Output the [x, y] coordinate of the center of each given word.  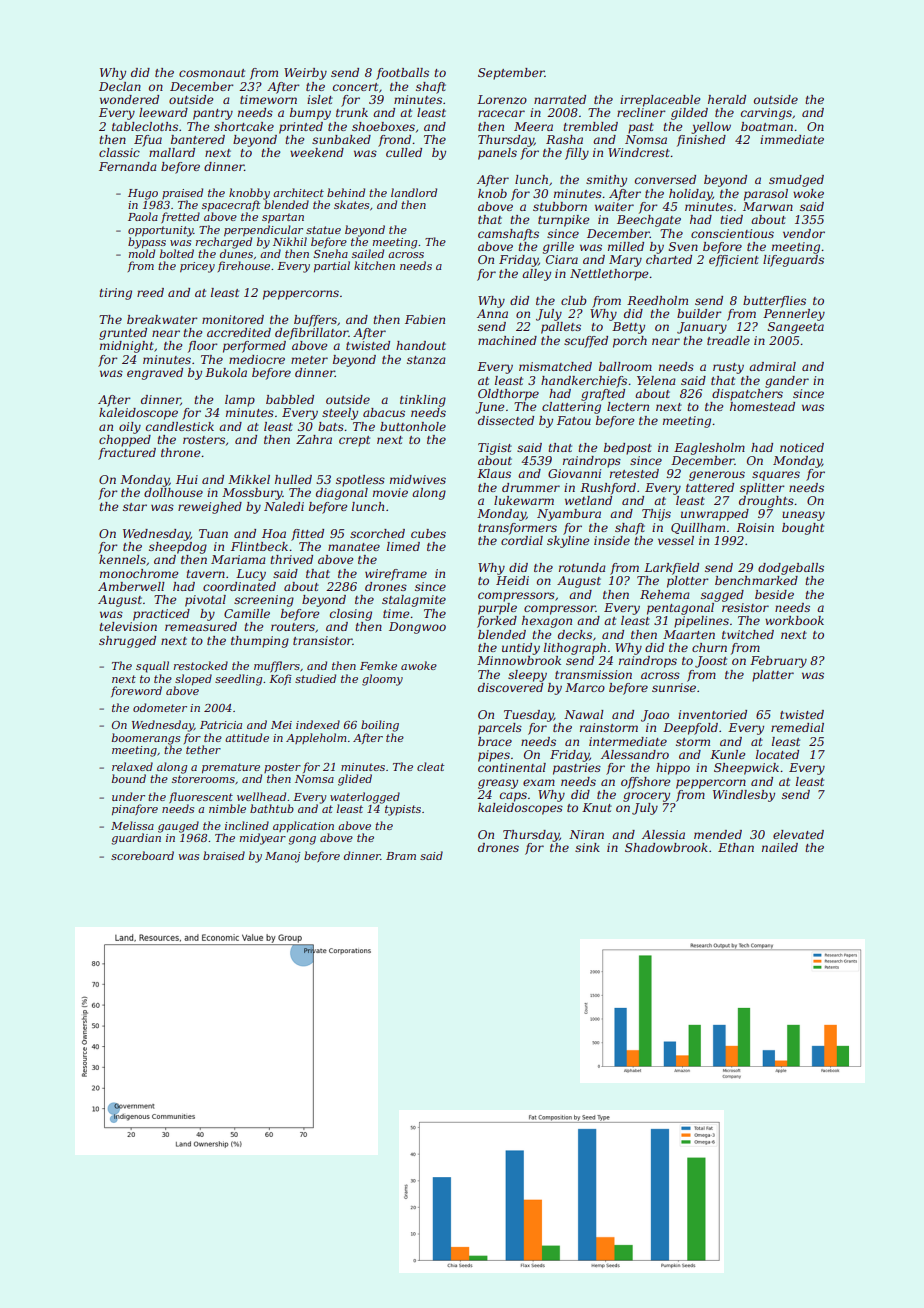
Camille [247, 613]
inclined [247, 825]
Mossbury [252, 494]
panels [497, 154]
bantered [198, 139]
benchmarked [756, 580]
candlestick [180, 426]
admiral [772, 366]
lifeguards [793, 261]
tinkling [423, 401]
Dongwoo [417, 628]
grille [558, 248]
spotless [360, 481]
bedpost [628, 449]
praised [182, 193]
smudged [796, 181]
